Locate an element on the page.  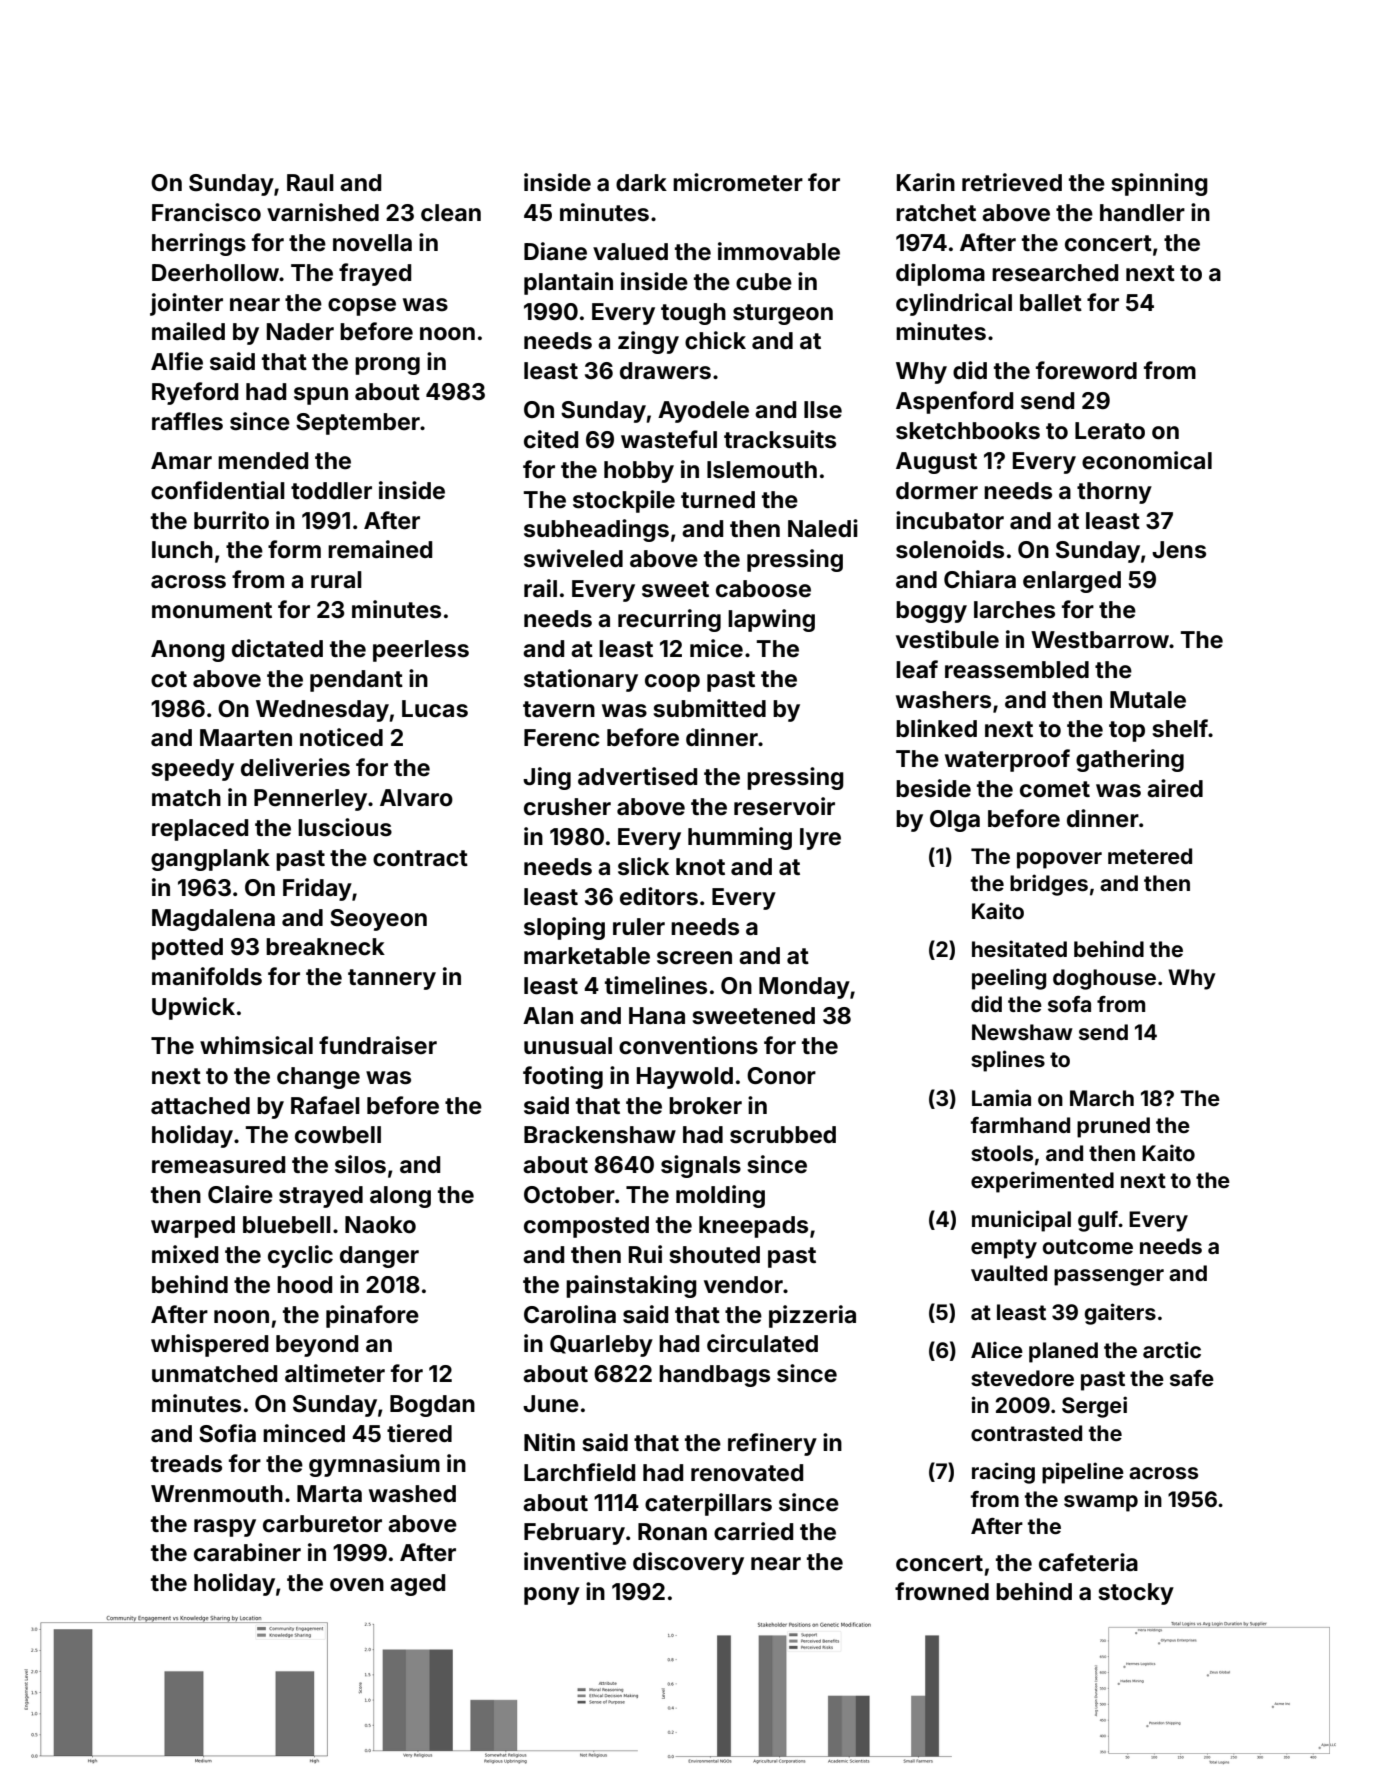
beside is located at coordinates (933, 788).
